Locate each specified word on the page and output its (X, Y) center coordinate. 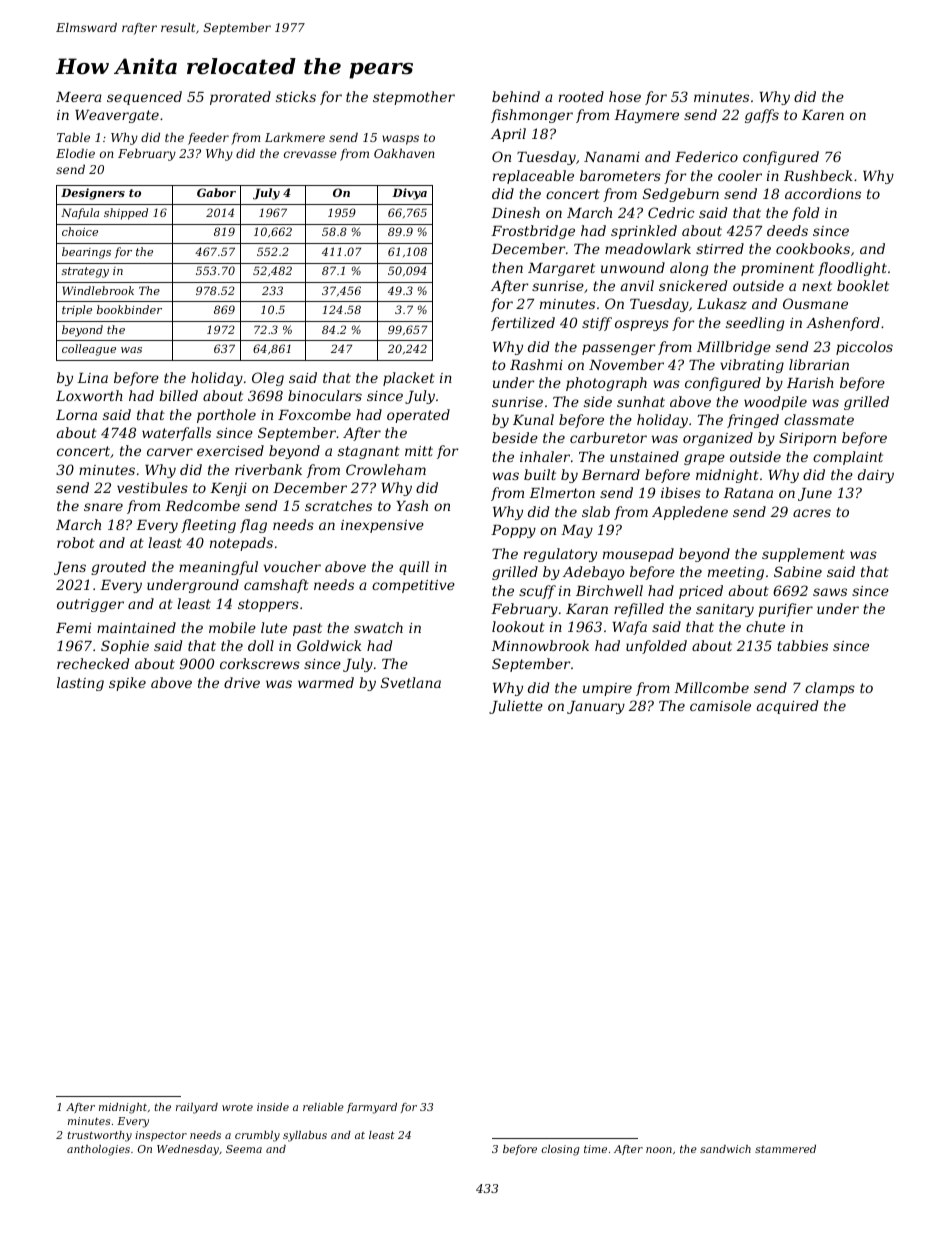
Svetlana (411, 682)
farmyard (372, 1108)
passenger (618, 349)
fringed (753, 421)
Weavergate (117, 116)
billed (178, 395)
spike (127, 684)
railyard (197, 1108)
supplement (803, 555)
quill (414, 568)
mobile (232, 627)
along (689, 269)
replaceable (533, 177)
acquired (787, 707)
